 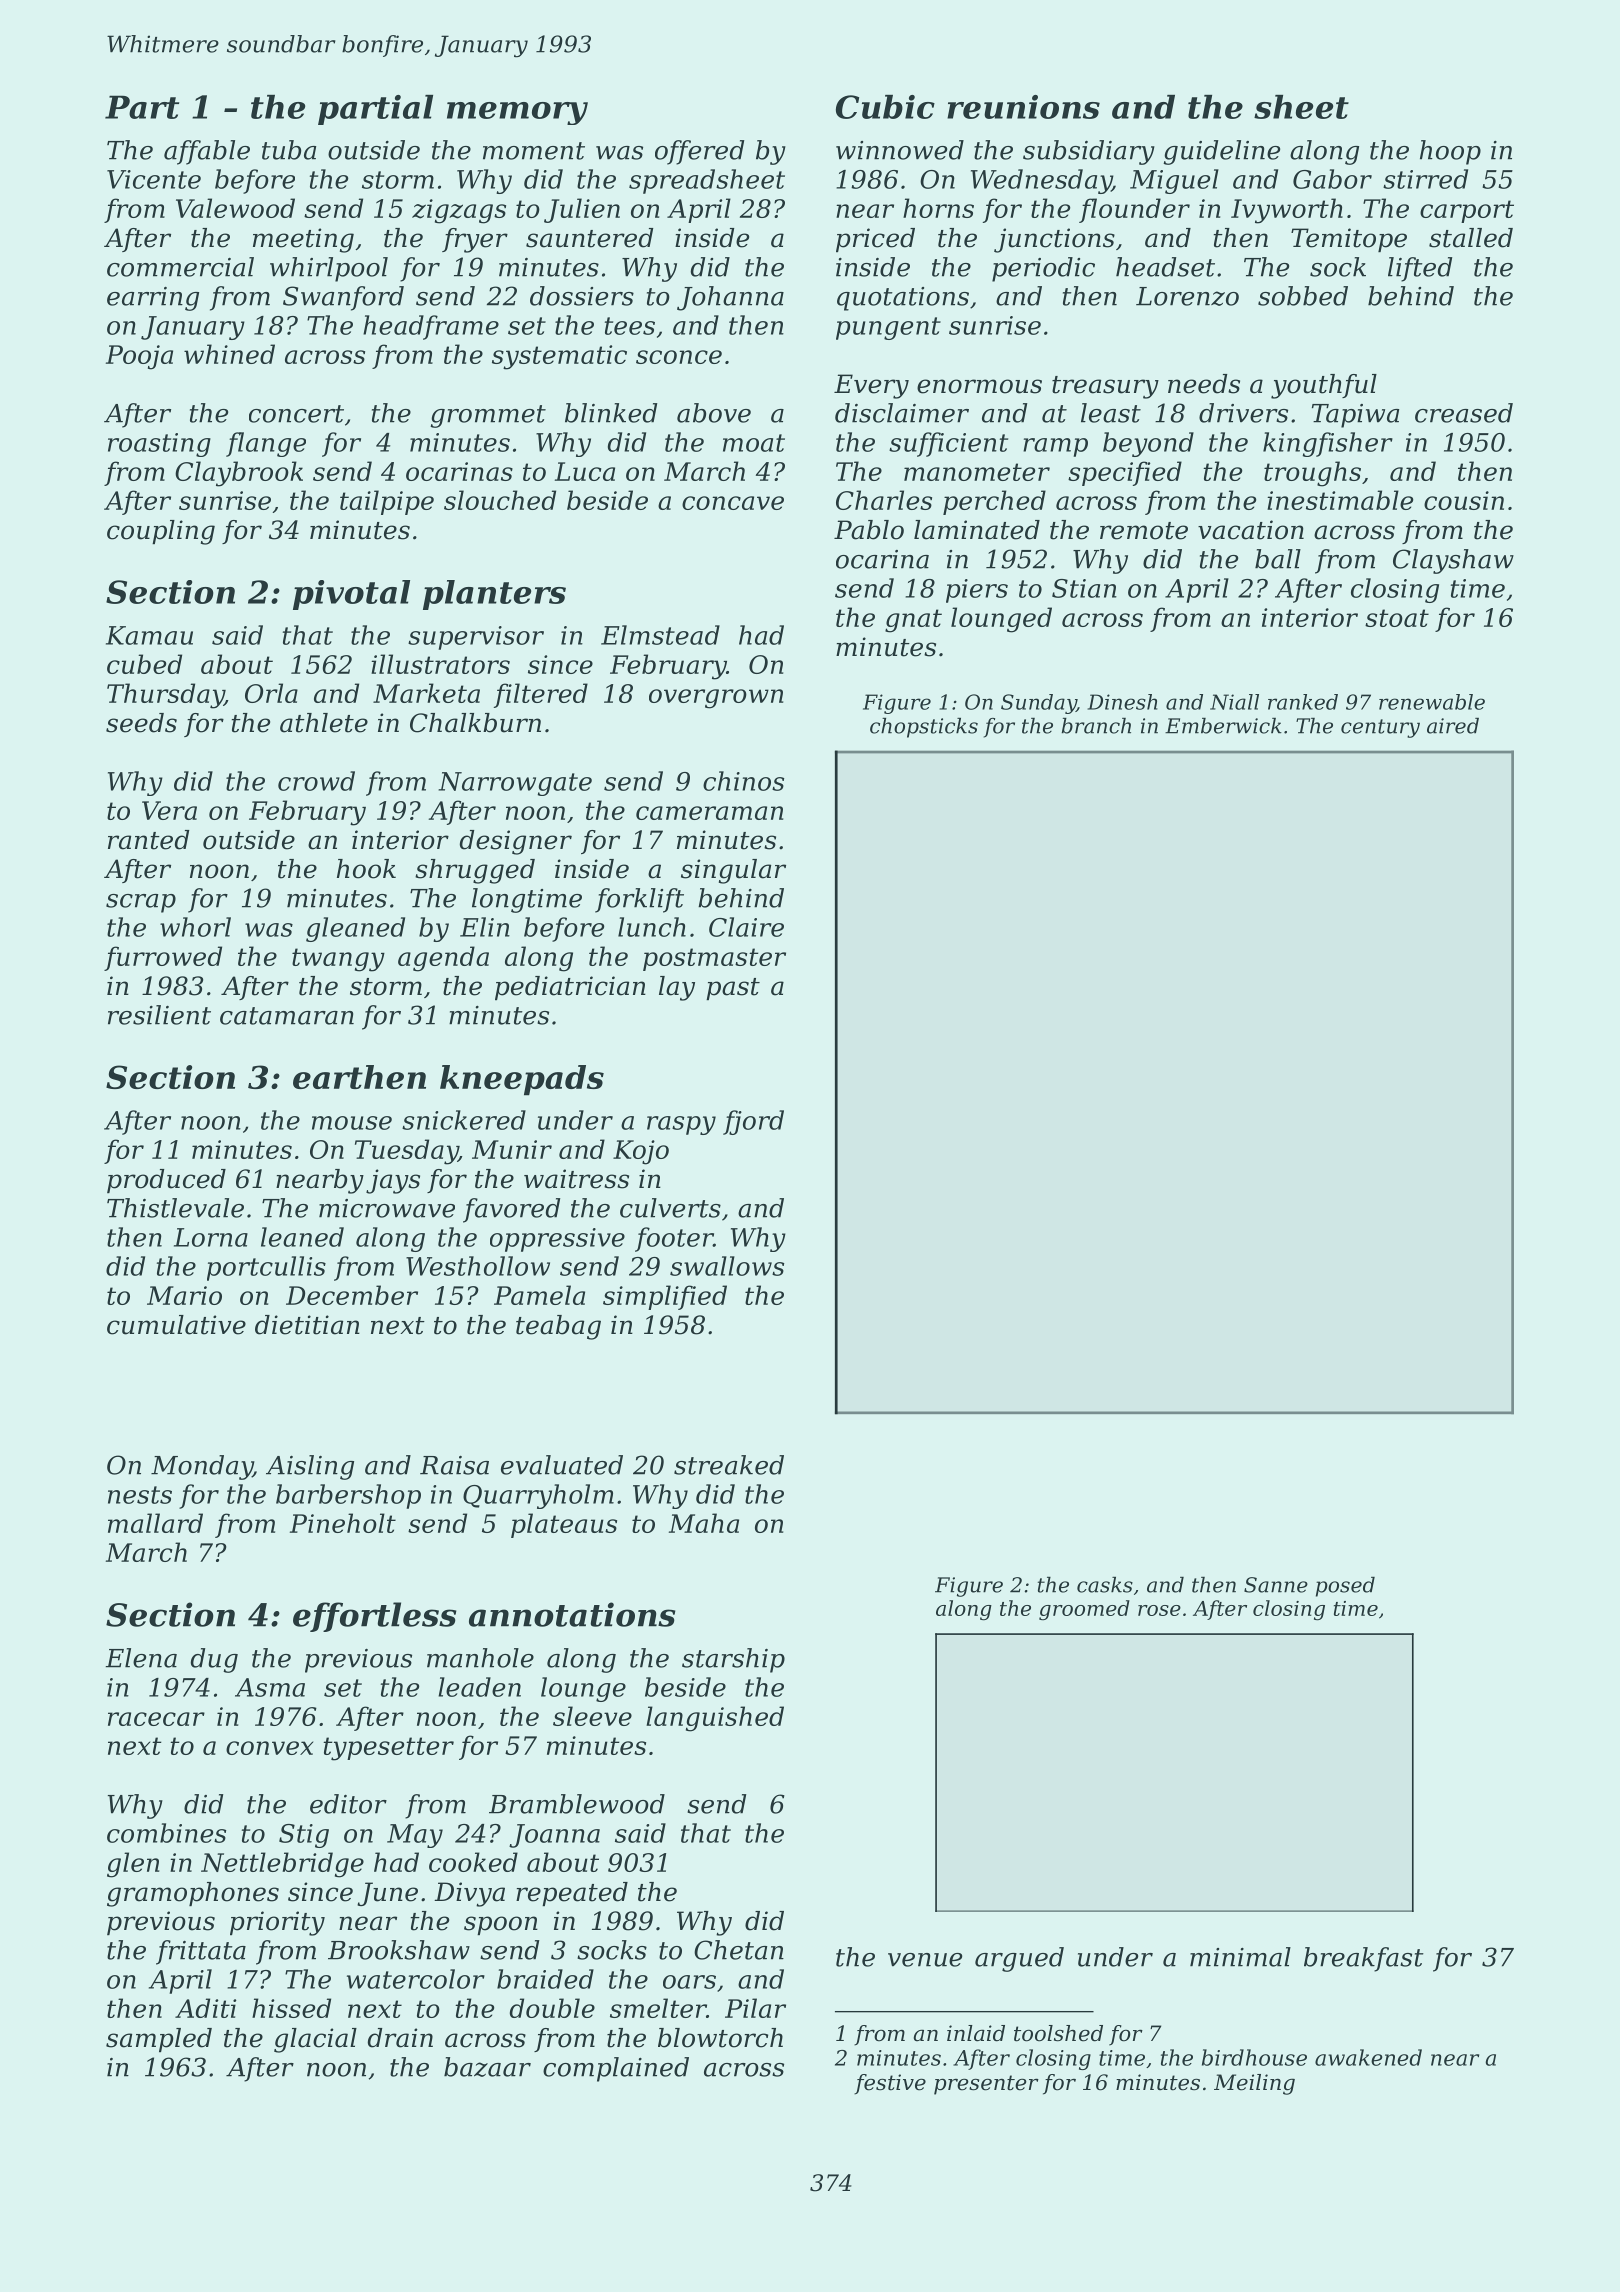 I want to click on sampled, so click(x=159, y=2040).
